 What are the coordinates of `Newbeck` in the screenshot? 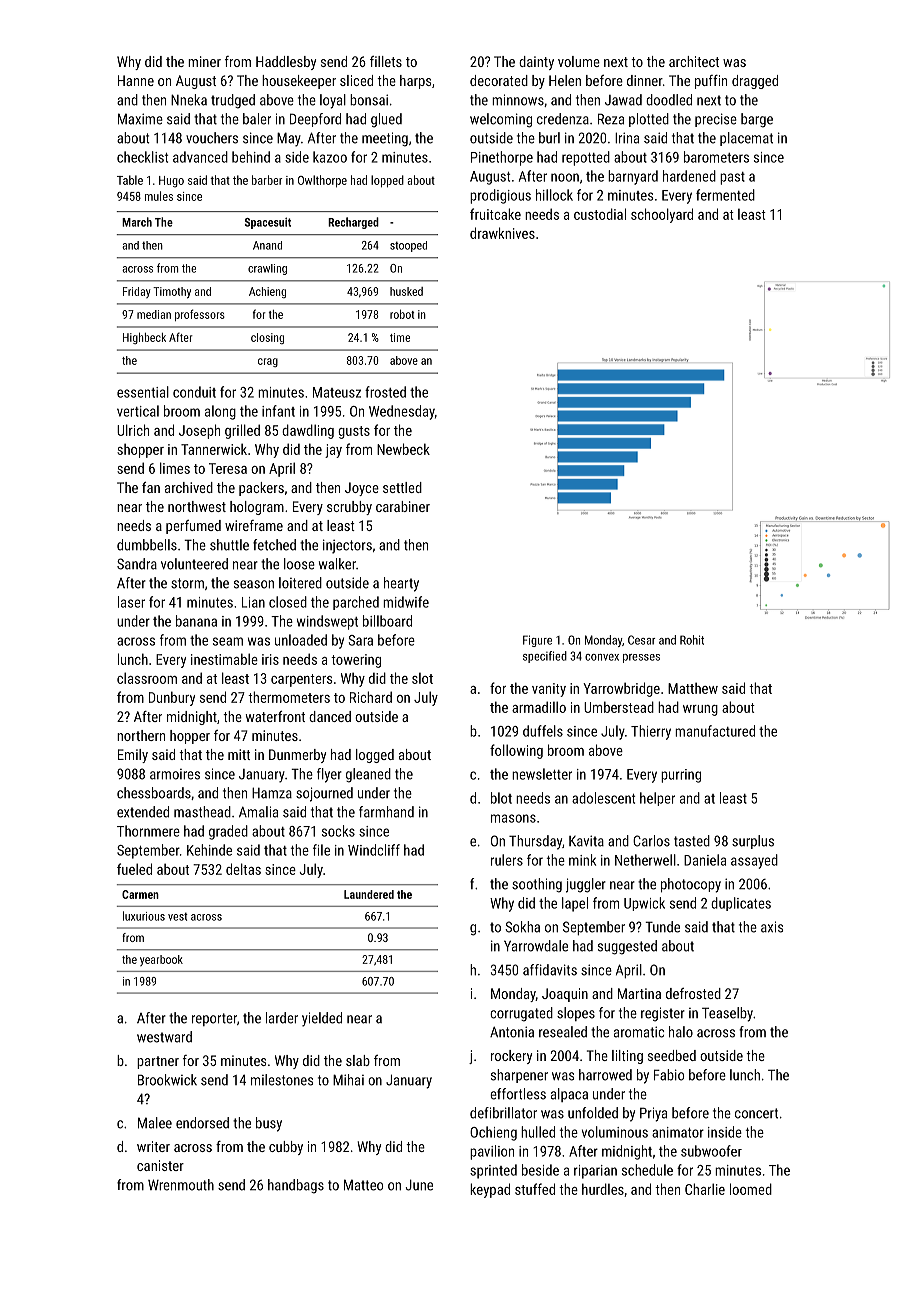 It's located at (403, 449).
